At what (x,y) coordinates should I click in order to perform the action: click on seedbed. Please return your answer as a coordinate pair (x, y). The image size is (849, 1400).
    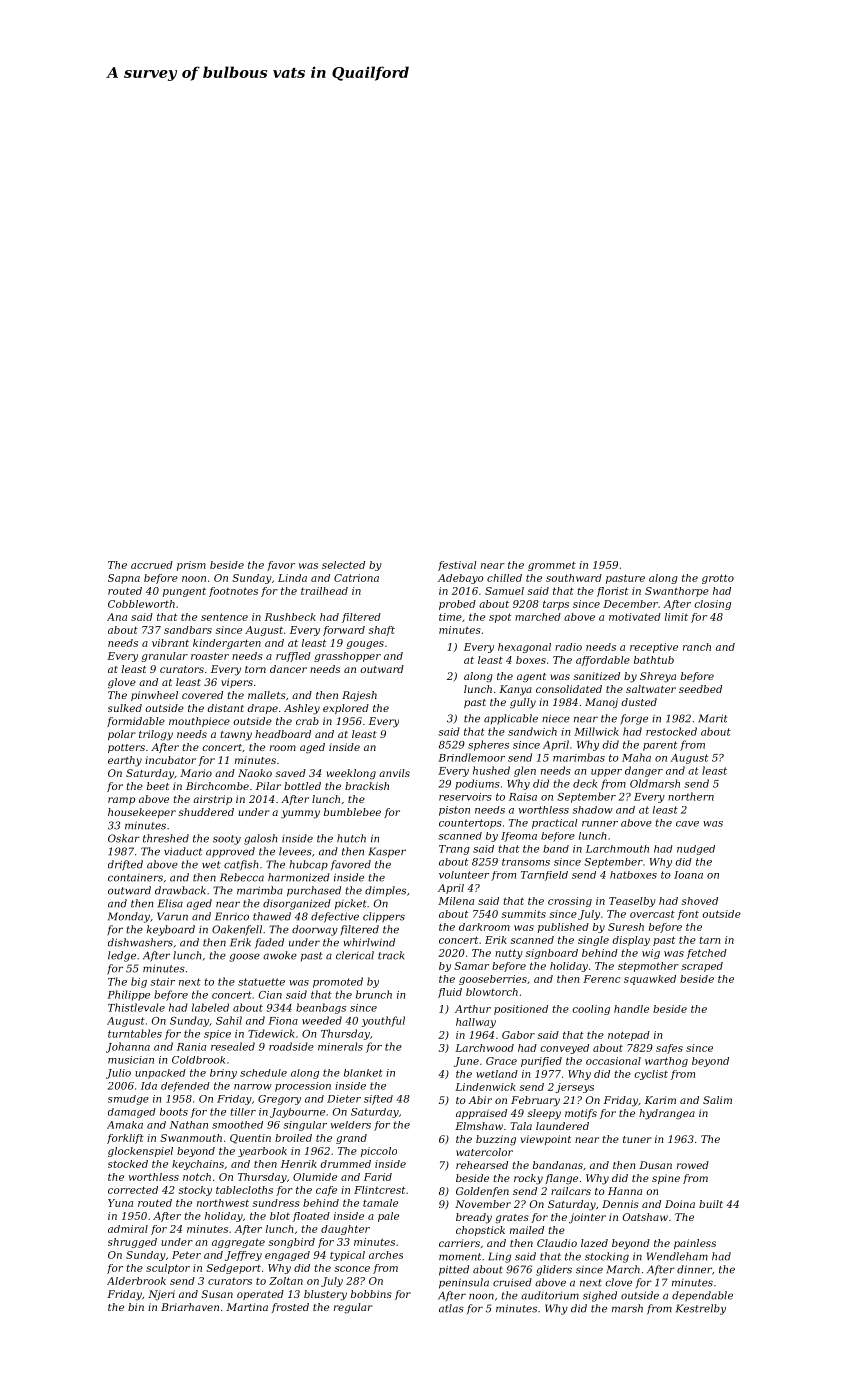
    Looking at the image, I should click on (700, 689).
